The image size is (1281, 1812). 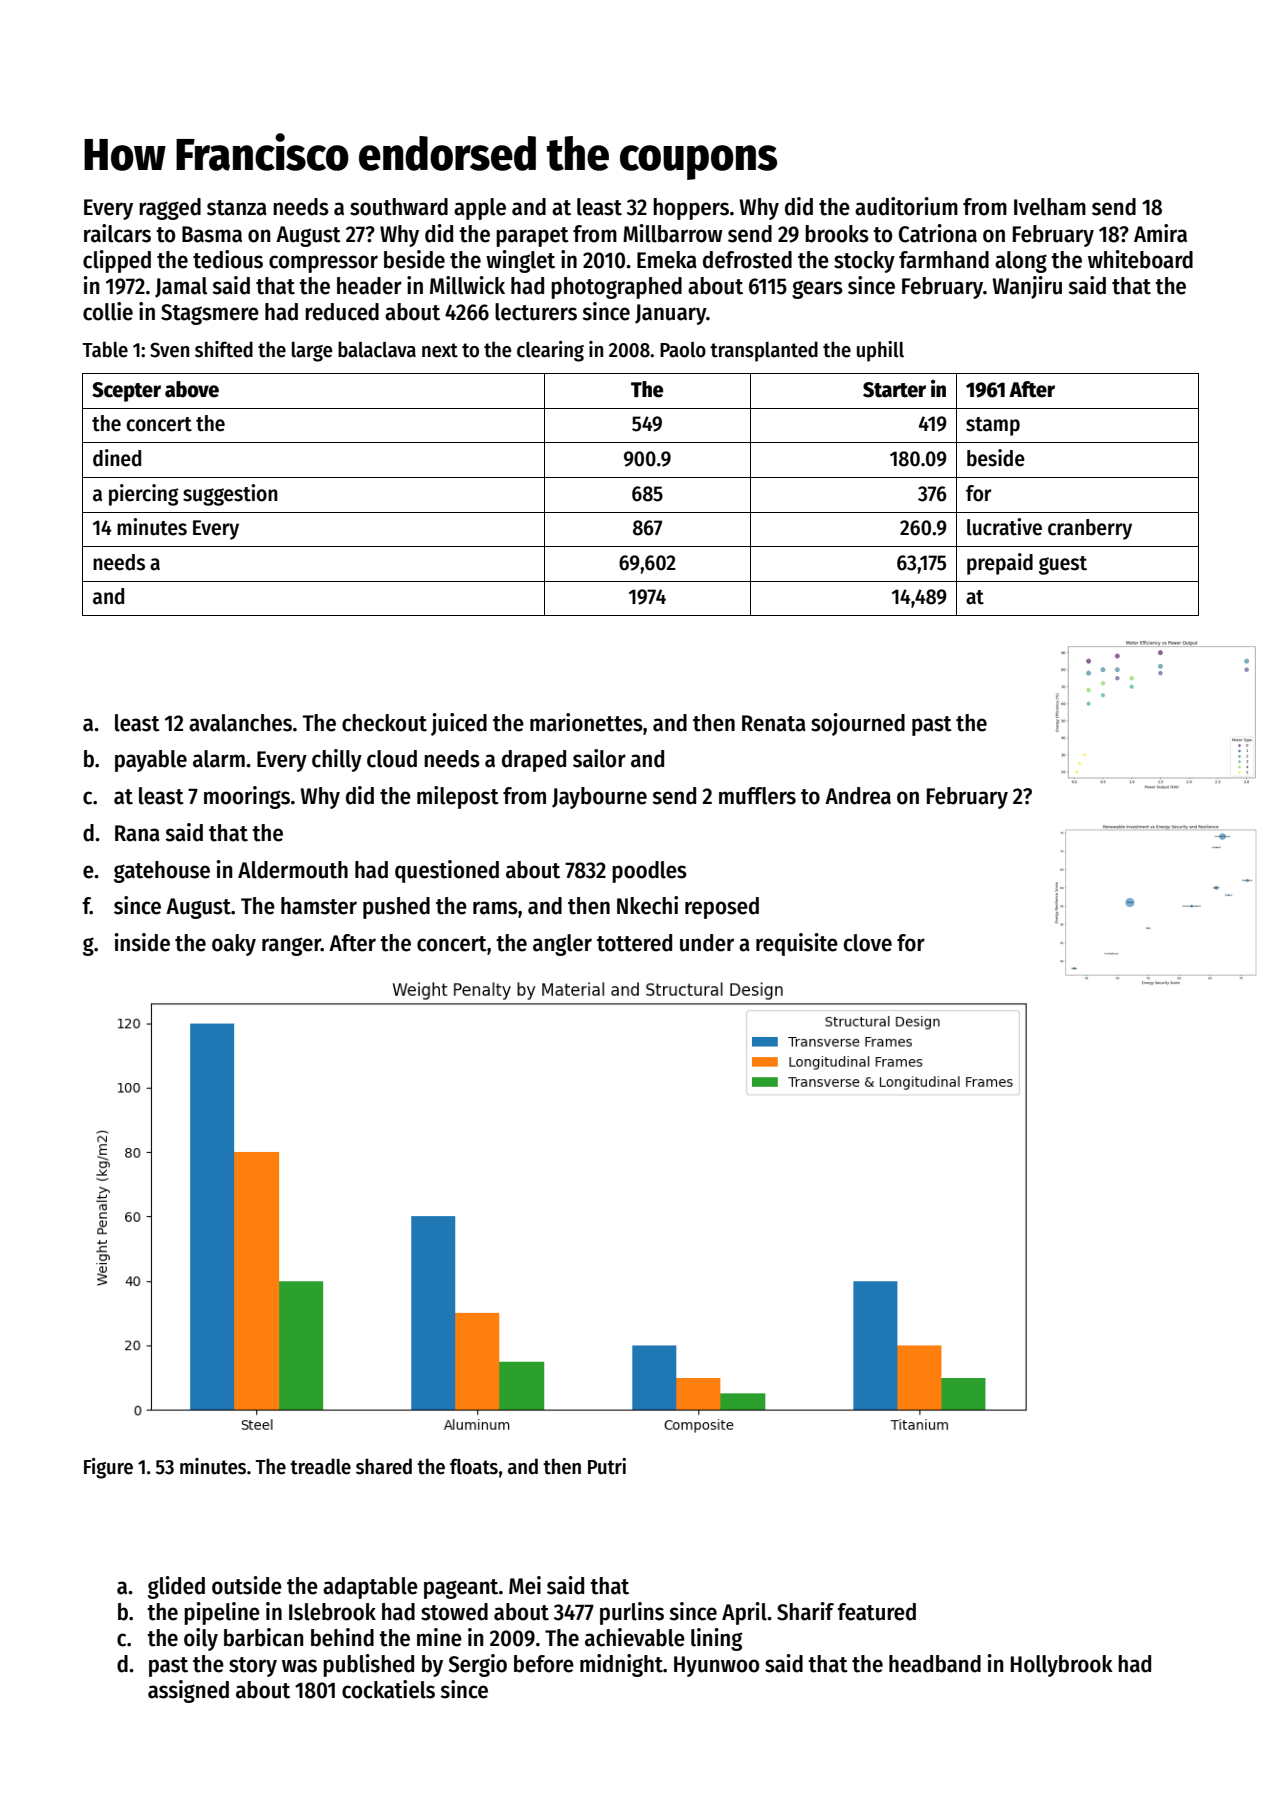 What do you see at coordinates (868, 943) in the screenshot?
I see `clove` at bounding box center [868, 943].
